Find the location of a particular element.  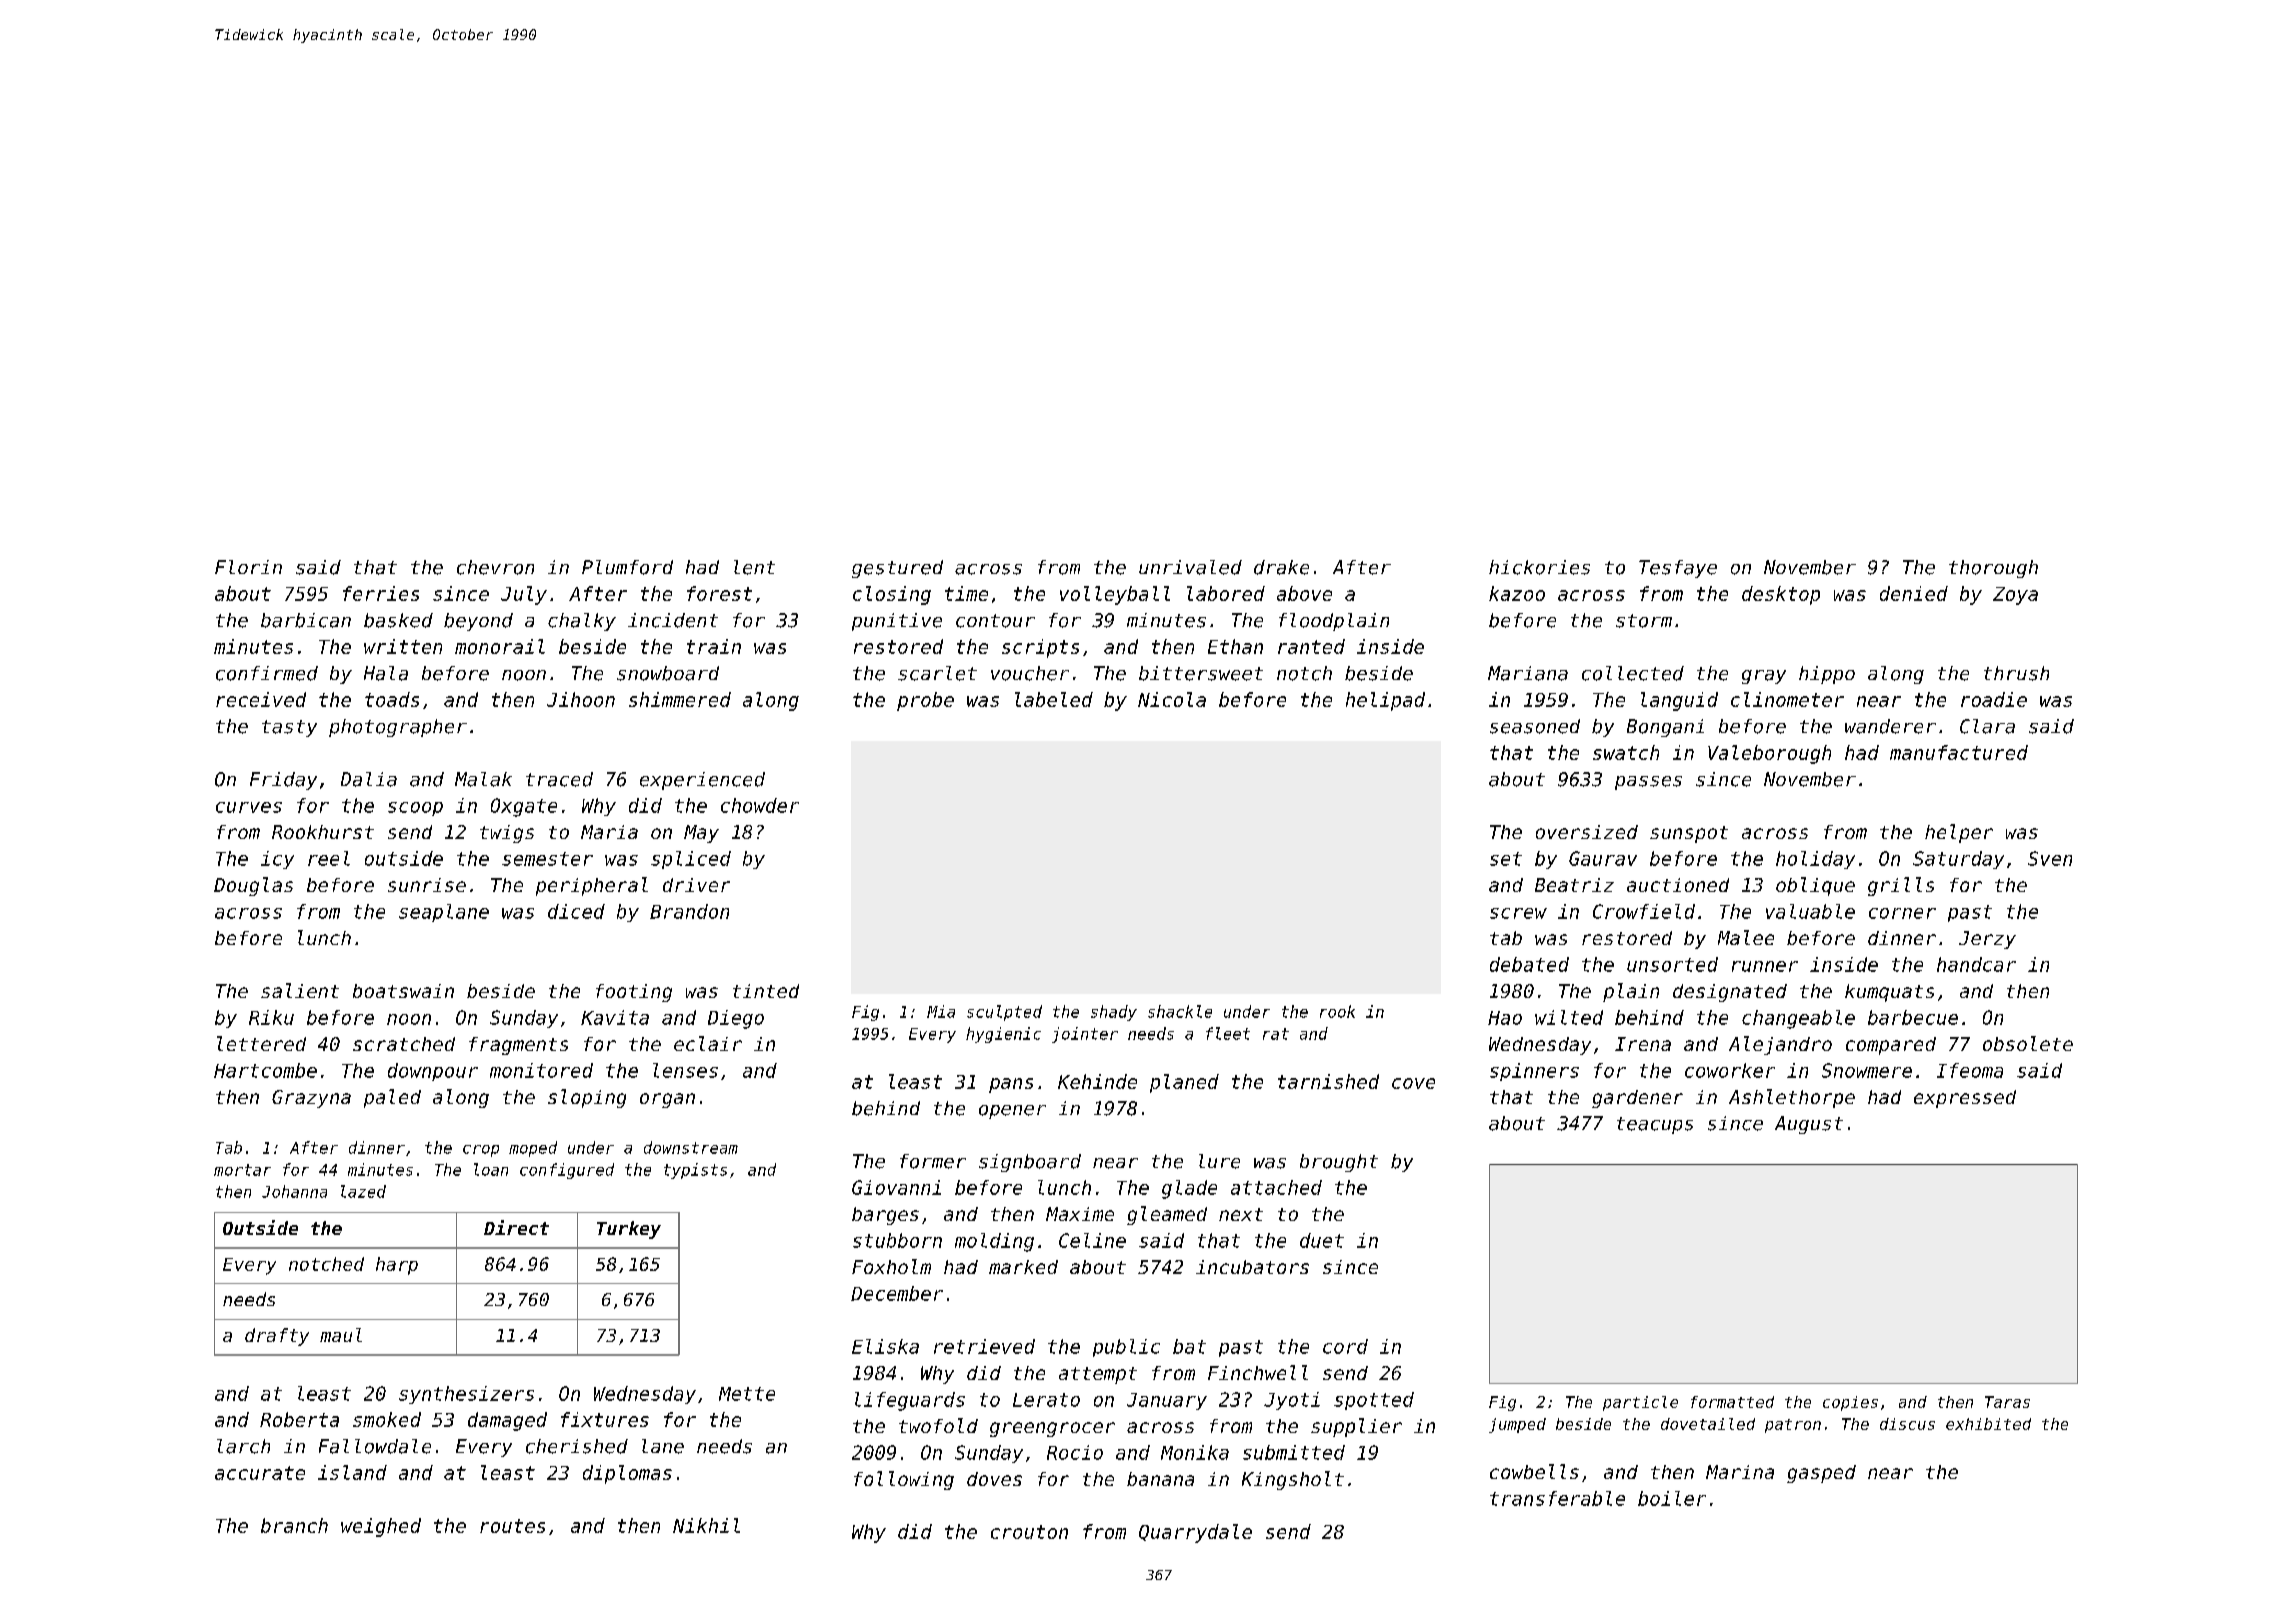

thorough is located at coordinates (1993, 569).
